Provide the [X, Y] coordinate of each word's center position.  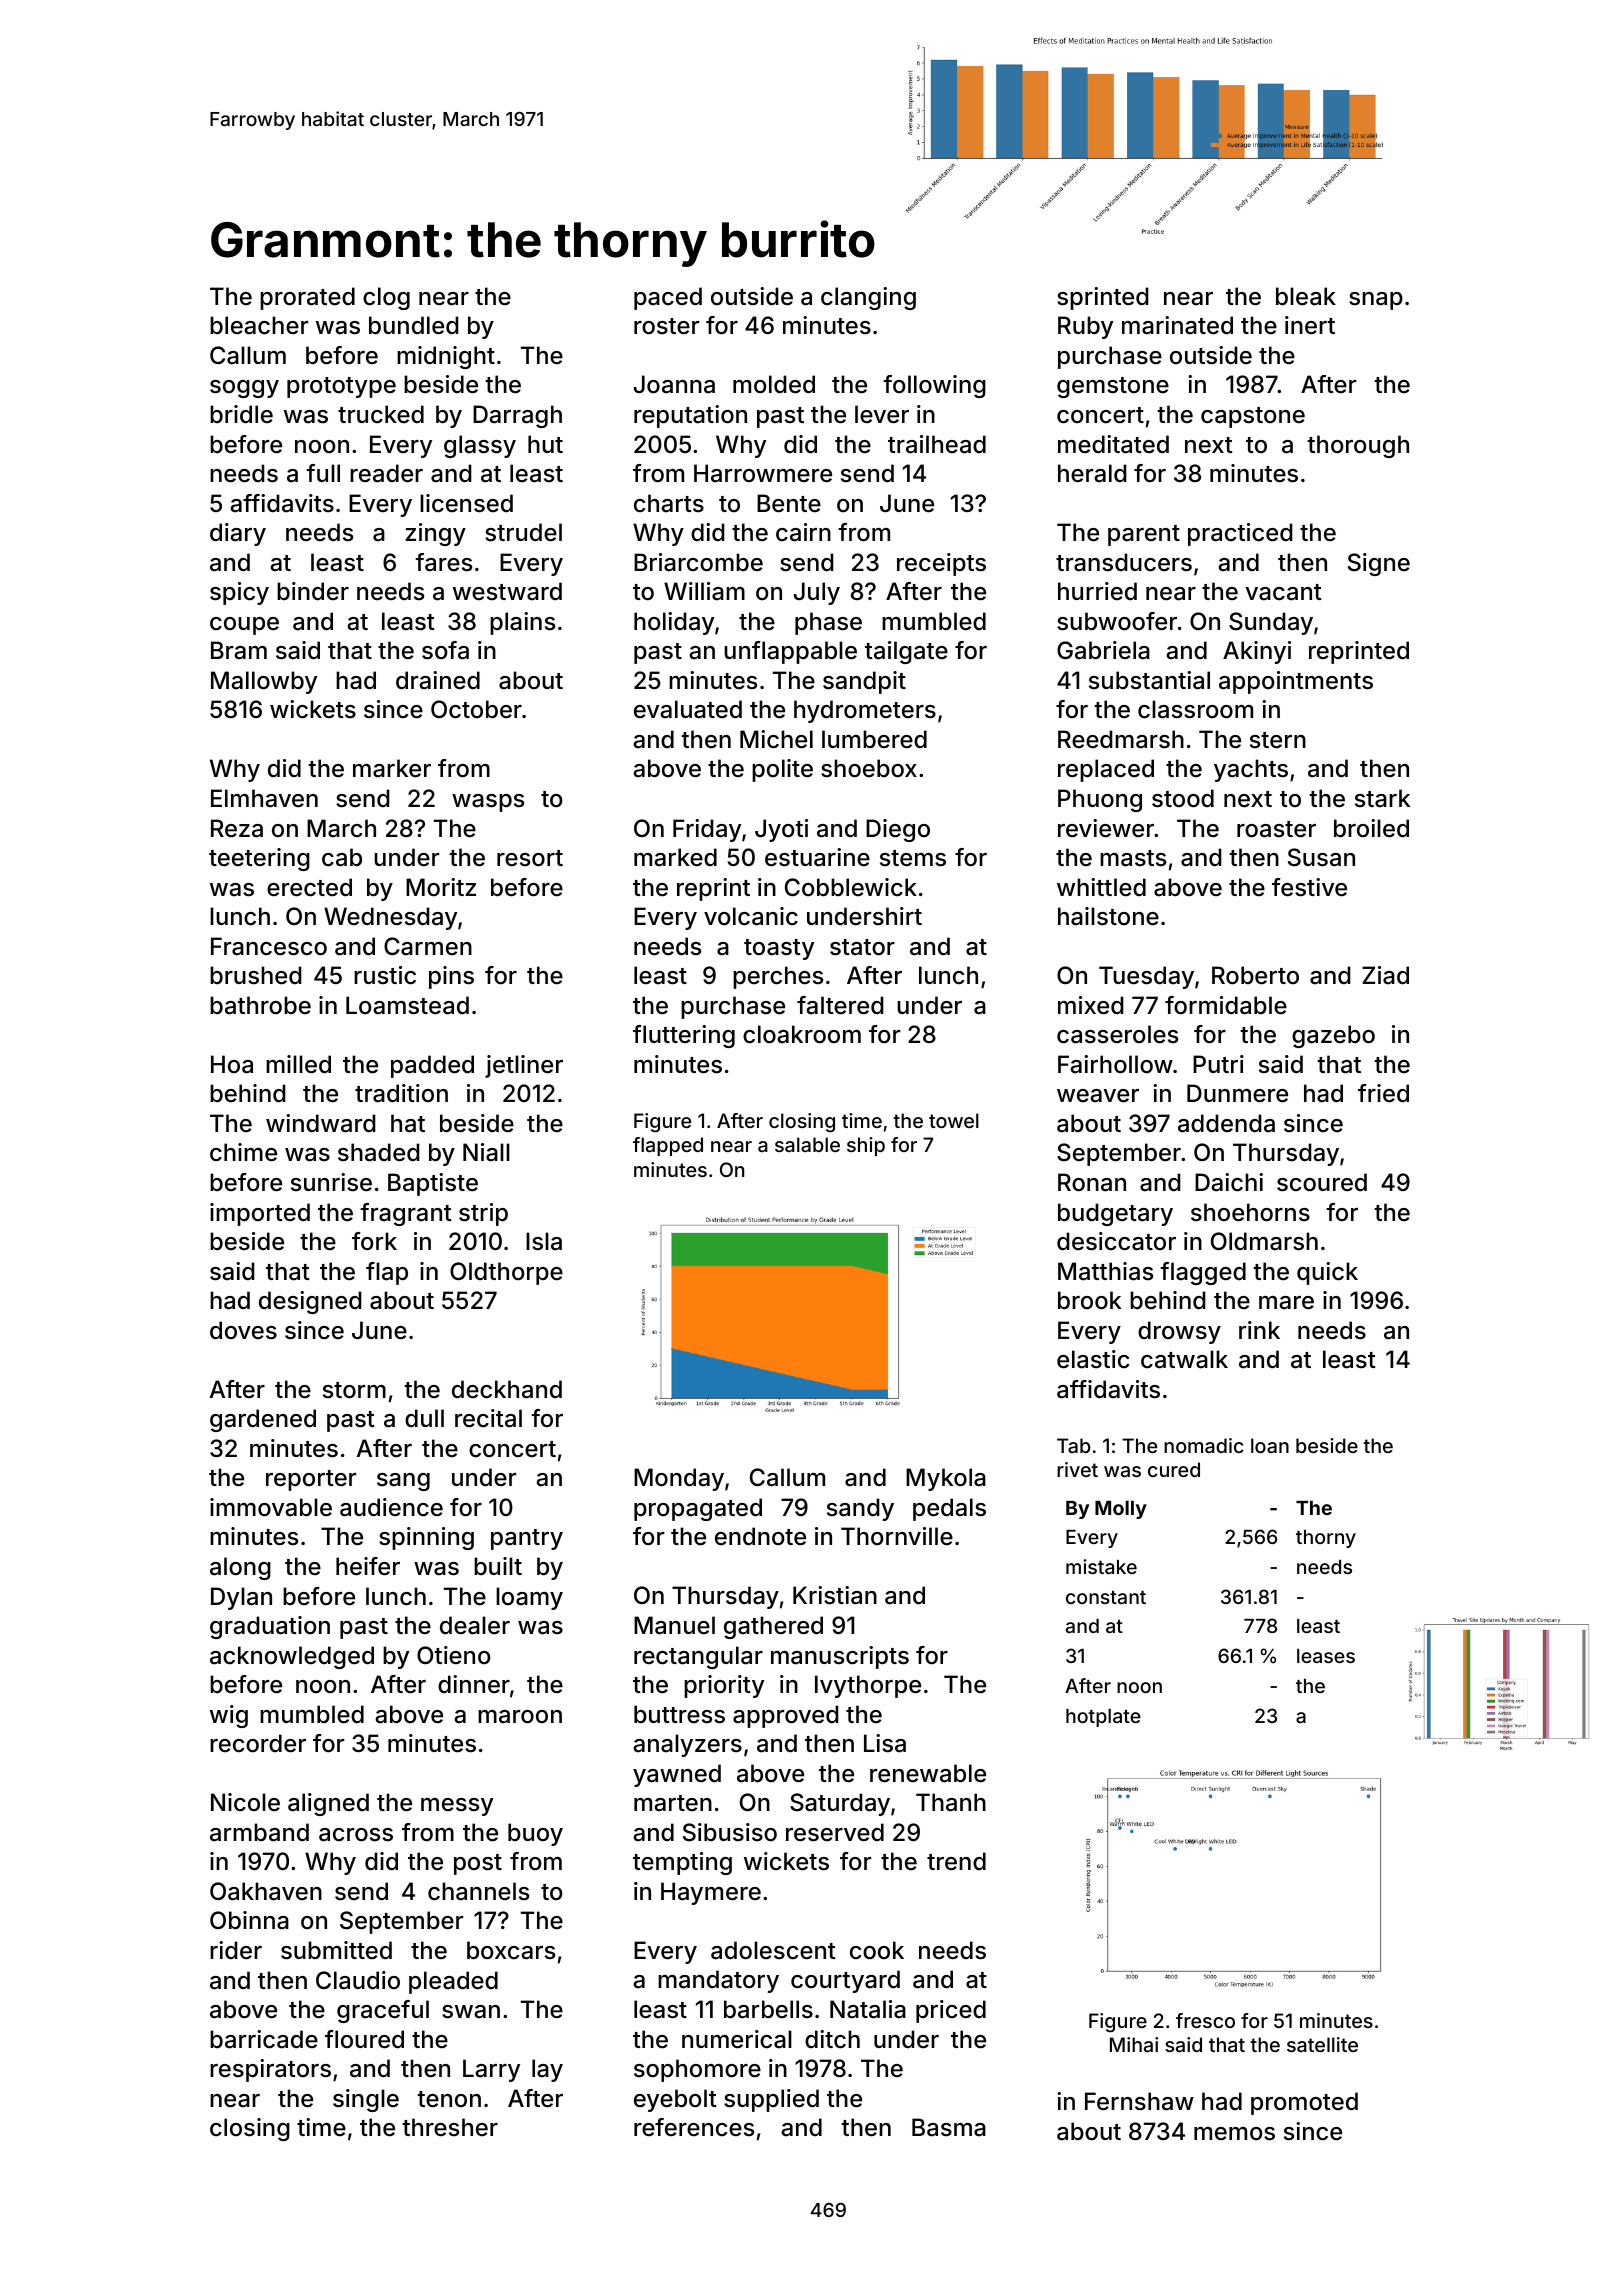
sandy [860, 1509]
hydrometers [865, 711]
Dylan [241, 1598]
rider [236, 1950]
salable [807, 1144]
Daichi [1229, 1182]
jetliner [524, 1066]
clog [386, 298]
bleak [1306, 296]
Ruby [1085, 327]
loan [1270, 1445]
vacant [1283, 592]
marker [392, 768]
